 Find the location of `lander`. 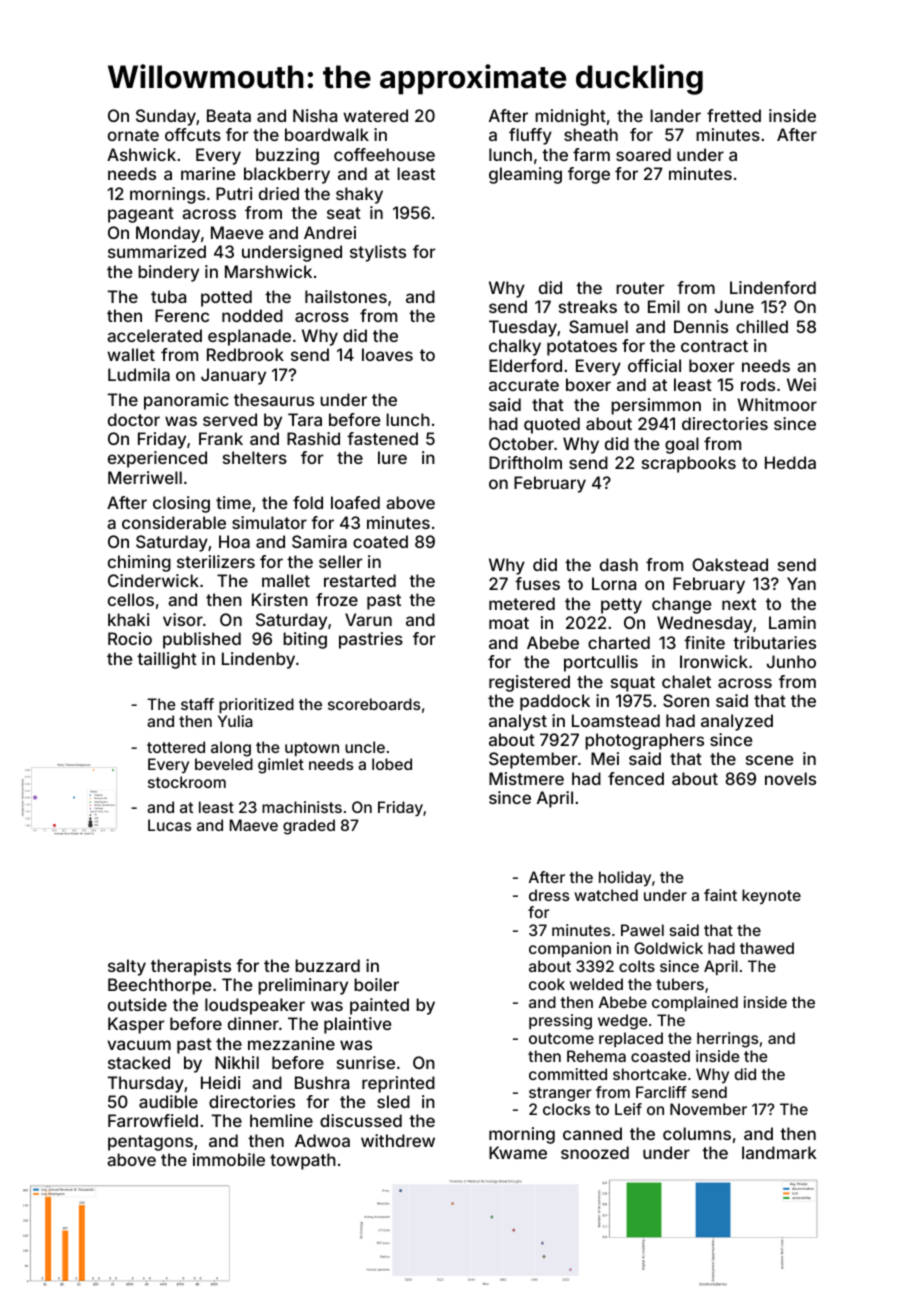

lander is located at coordinates (675, 115).
